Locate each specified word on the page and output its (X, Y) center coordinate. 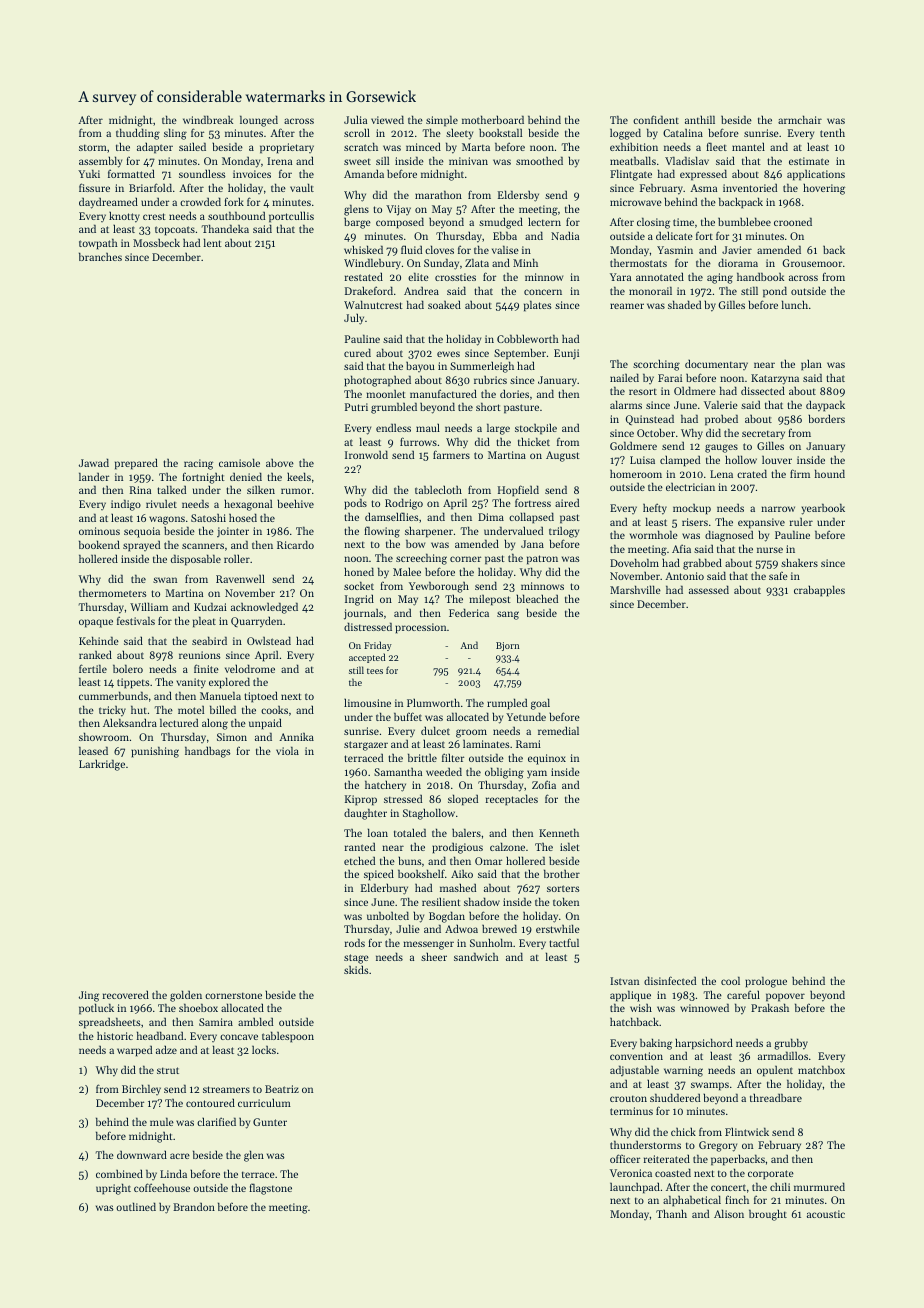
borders (826, 418)
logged (625, 134)
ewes (448, 354)
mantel (748, 146)
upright (113, 1189)
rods (355, 942)
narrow (778, 509)
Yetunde (526, 716)
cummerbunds (113, 695)
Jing (89, 996)
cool (730, 980)
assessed (709, 589)
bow (415, 543)
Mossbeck (156, 242)
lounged (259, 121)
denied (246, 476)
